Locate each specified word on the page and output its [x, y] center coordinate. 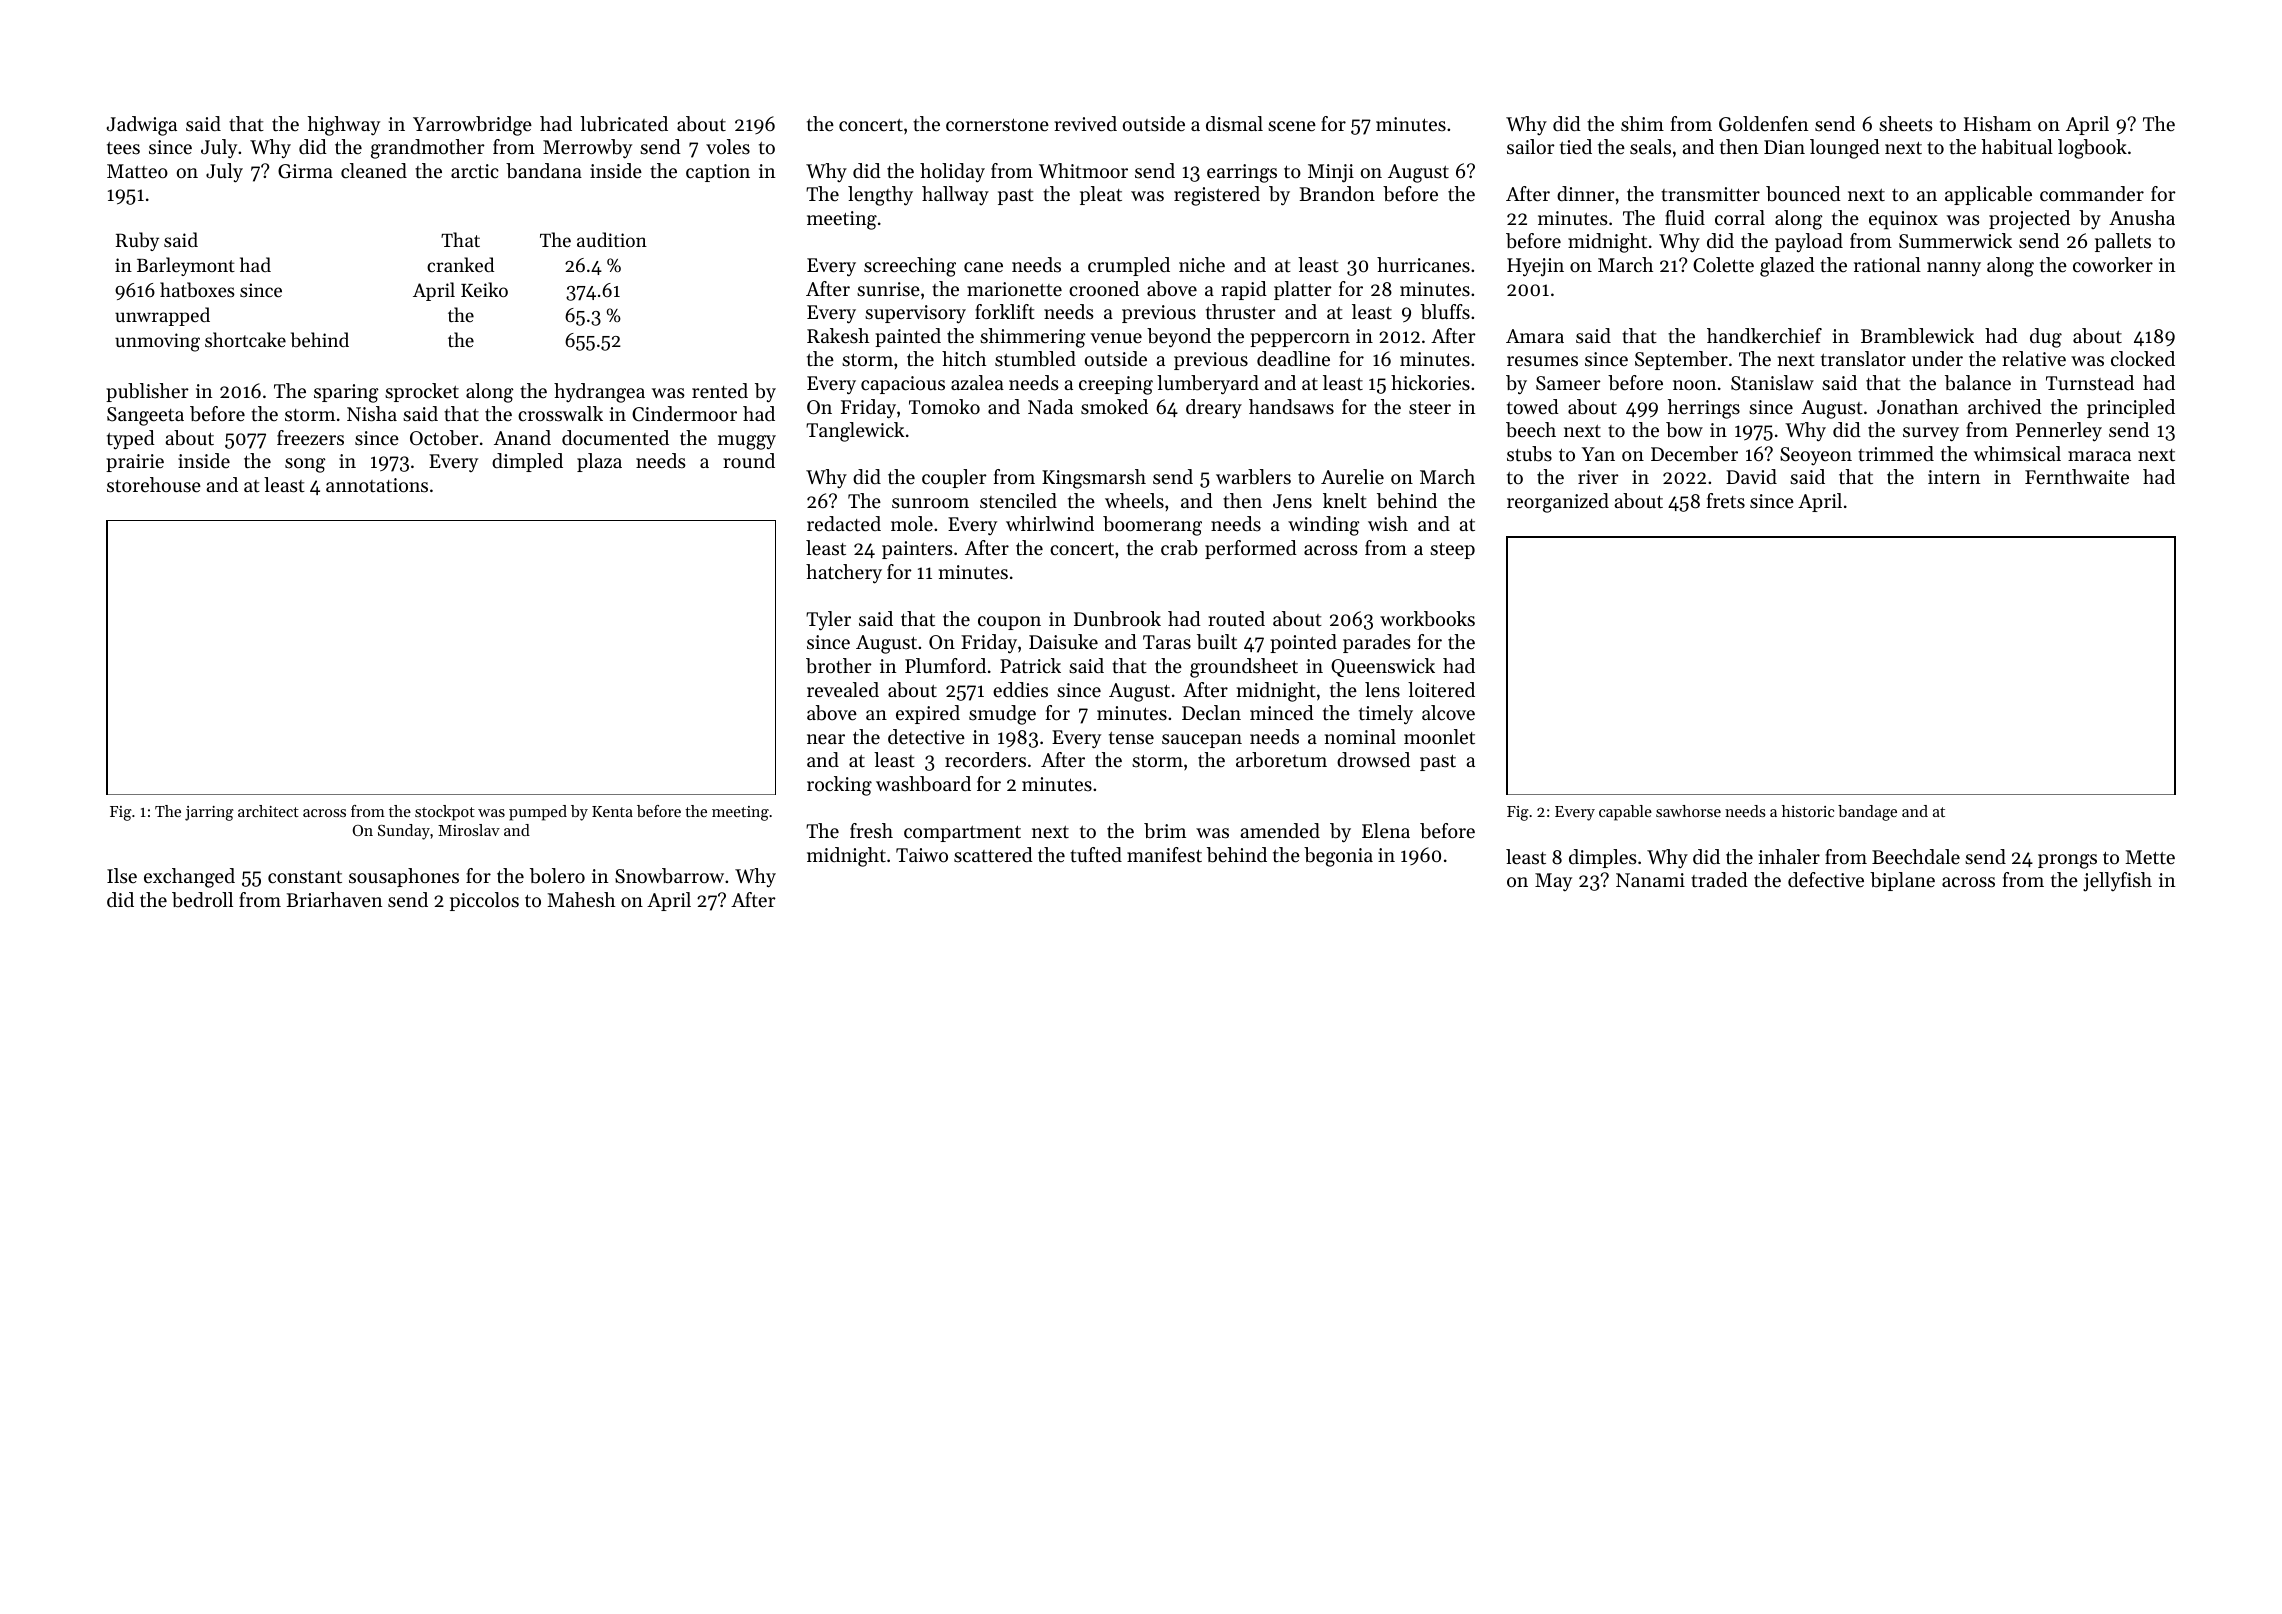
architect [268, 811]
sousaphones [404, 877]
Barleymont [186, 266]
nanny [1954, 269]
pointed [1303, 643]
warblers [1253, 477]
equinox [1903, 220]
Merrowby [587, 148]
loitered [1441, 690]
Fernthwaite [2077, 477]
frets [1726, 501]
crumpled [1129, 266]
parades [1377, 643]
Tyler [828, 621]
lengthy [880, 196]
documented [615, 438]
